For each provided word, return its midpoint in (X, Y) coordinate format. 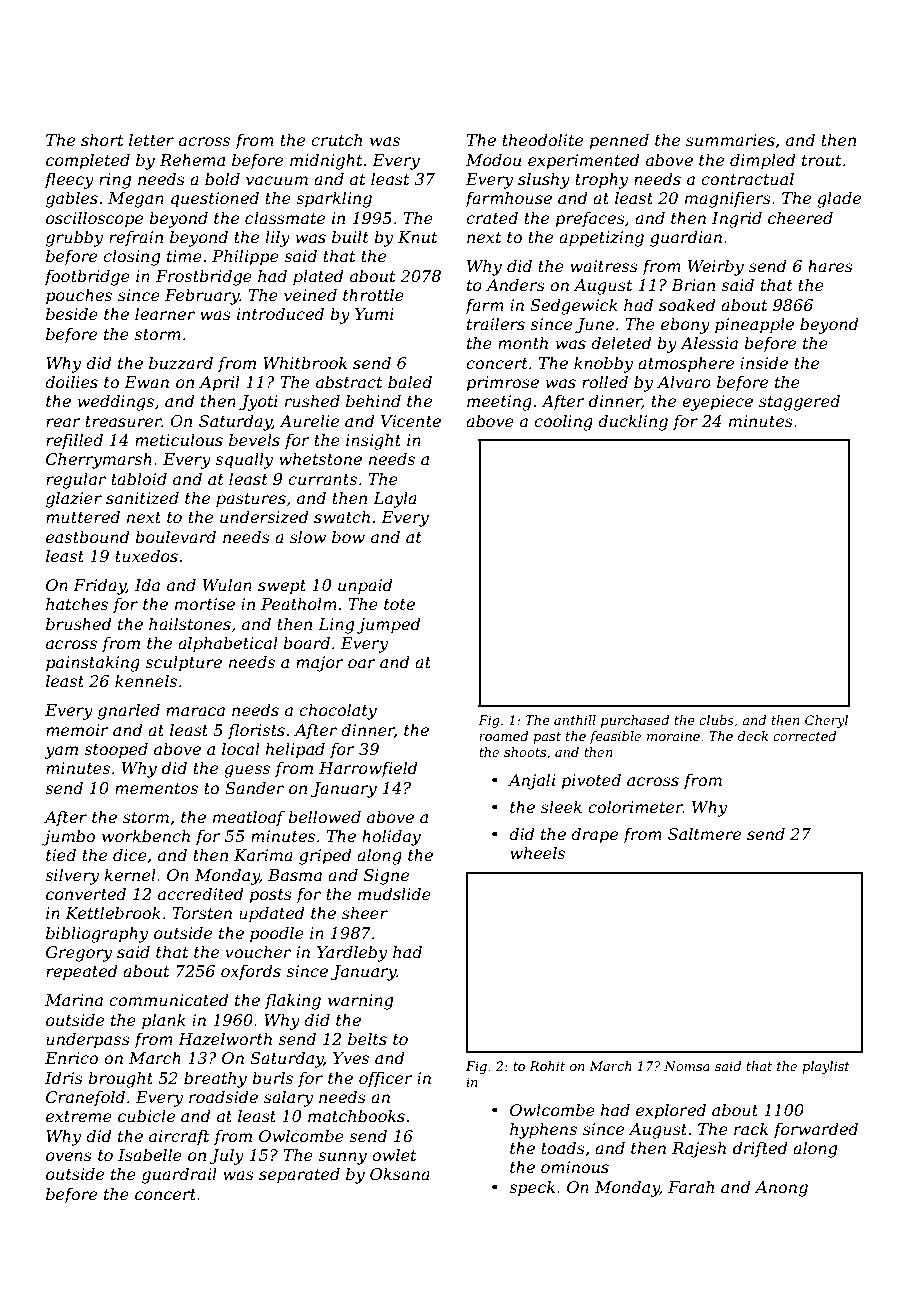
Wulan (227, 584)
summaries (730, 140)
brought (120, 1079)
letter (151, 139)
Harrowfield (368, 769)
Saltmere (704, 833)
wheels (537, 852)
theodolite (542, 139)
